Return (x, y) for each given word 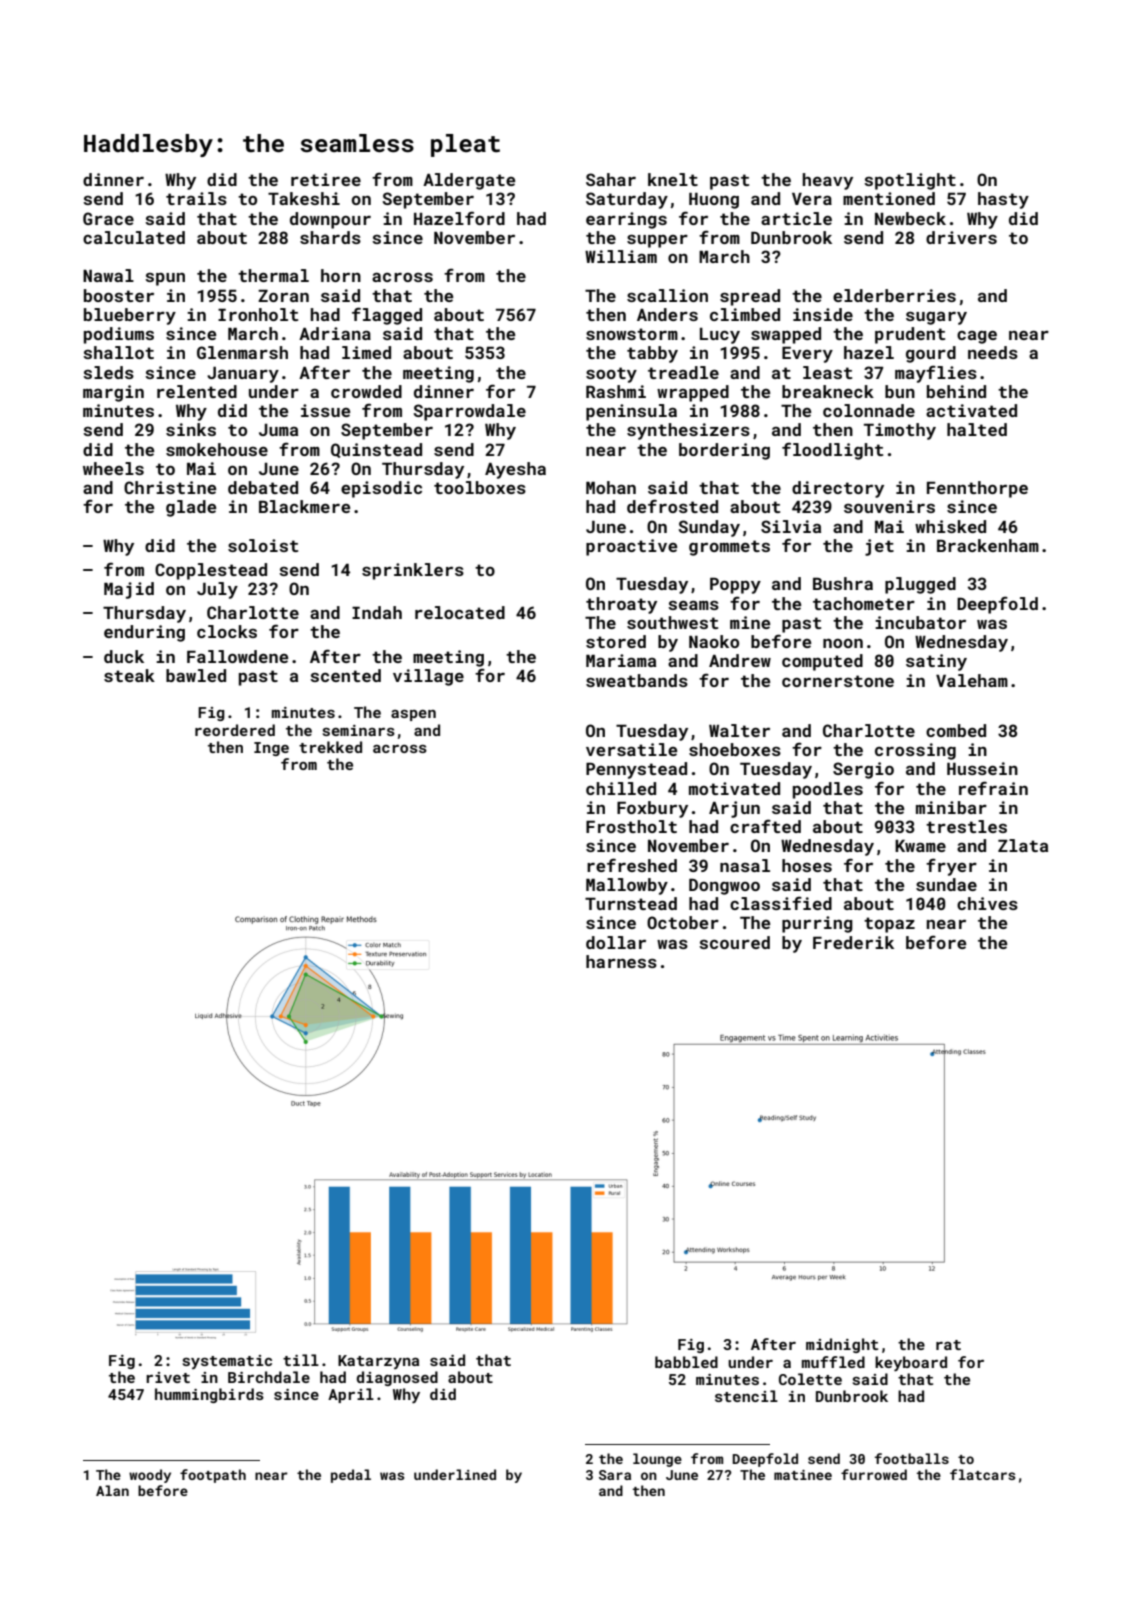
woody (150, 1476)
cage (977, 337)
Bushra (843, 583)
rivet (168, 1377)
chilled (621, 788)
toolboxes (480, 487)
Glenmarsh (242, 352)
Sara (615, 1475)
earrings (626, 220)
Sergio (863, 770)
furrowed (874, 1474)
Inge (271, 749)
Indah (377, 612)
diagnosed (397, 1378)
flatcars (982, 1474)
